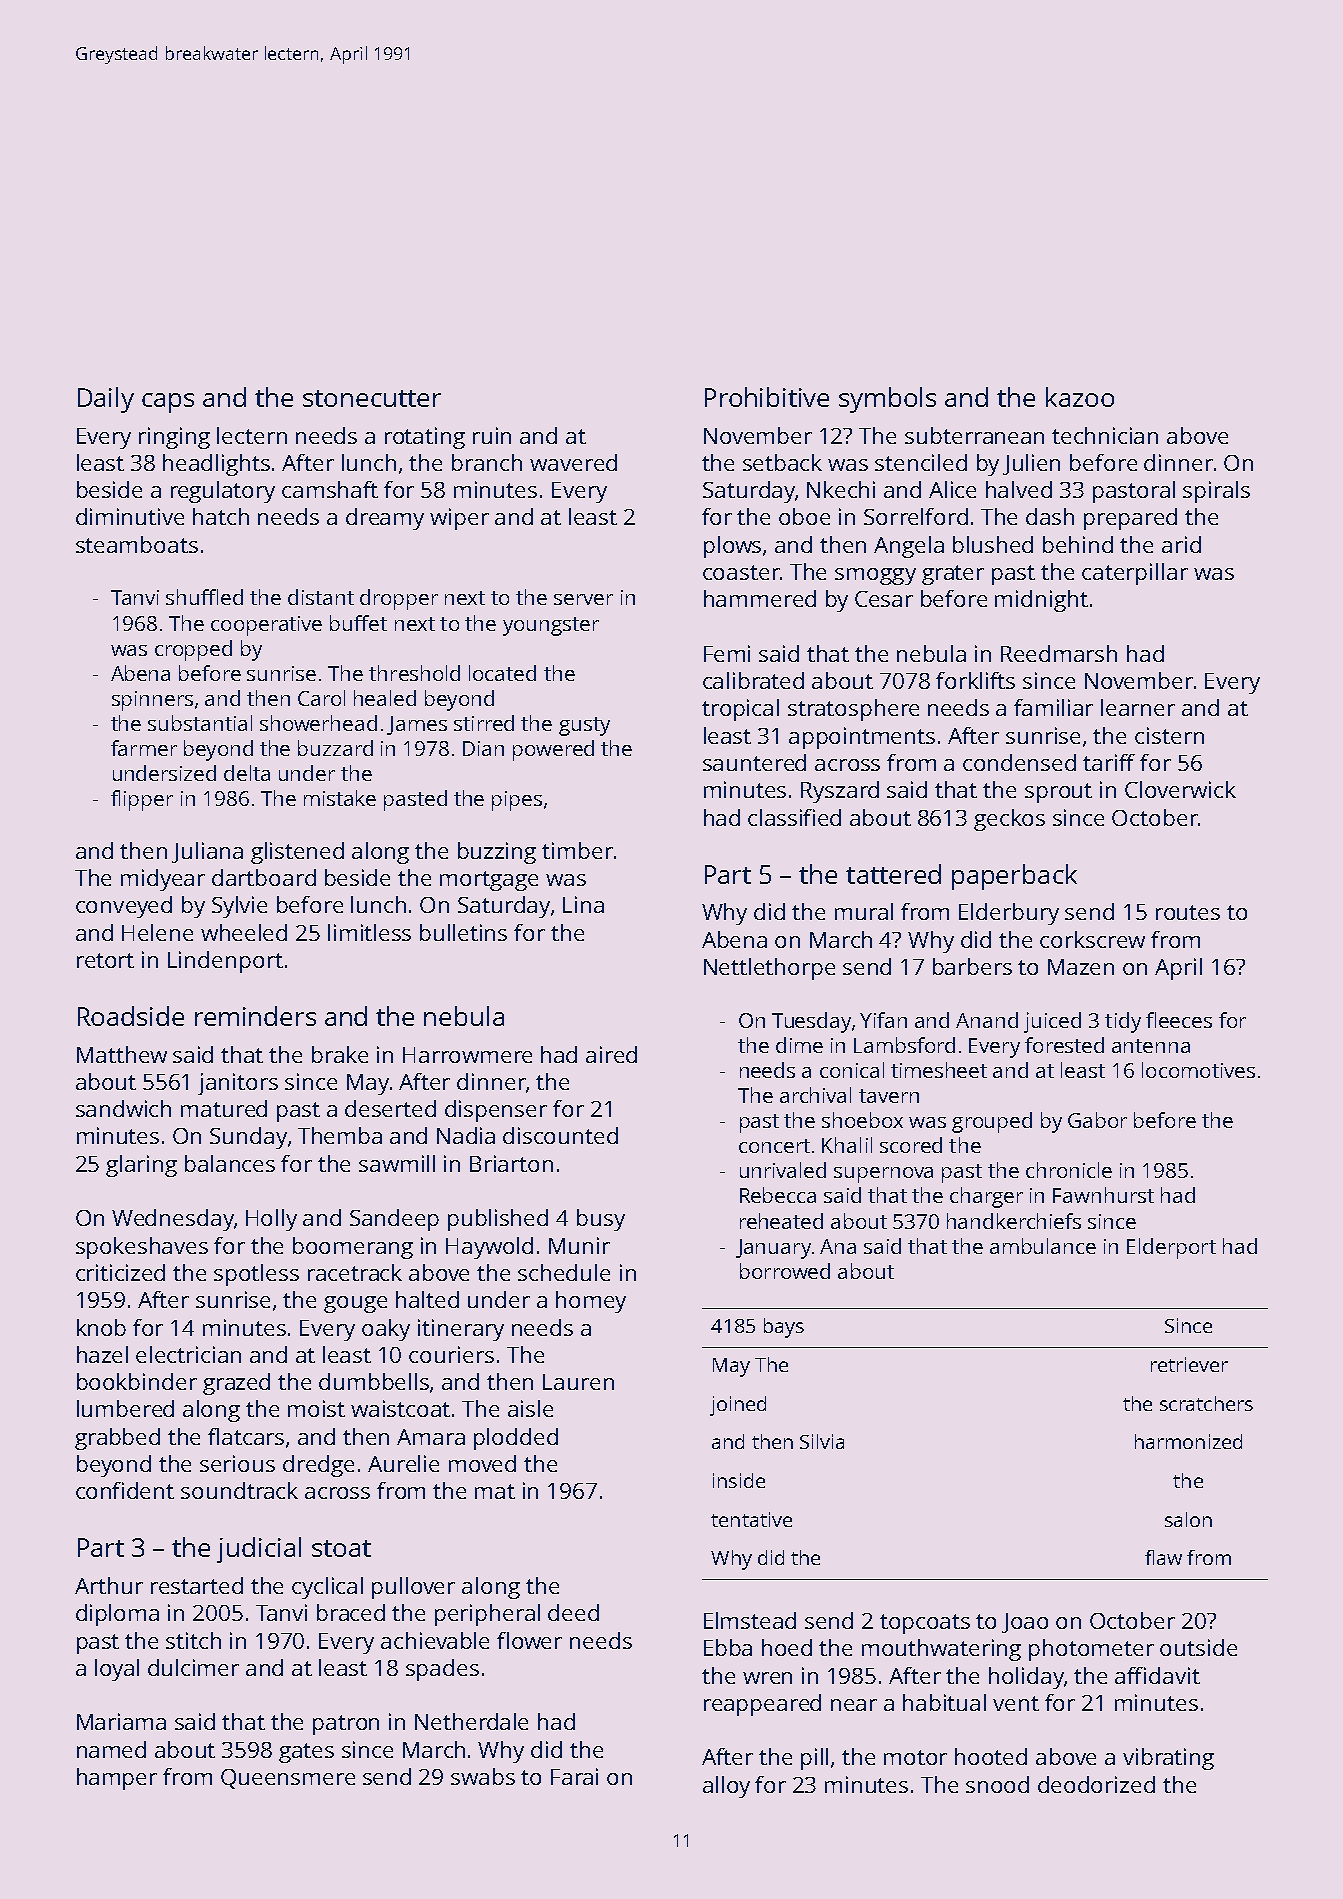 The width and height of the screenshot is (1343, 1899). What do you see at coordinates (141, 1166) in the screenshot?
I see `glaring` at bounding box center [141, 1166].
